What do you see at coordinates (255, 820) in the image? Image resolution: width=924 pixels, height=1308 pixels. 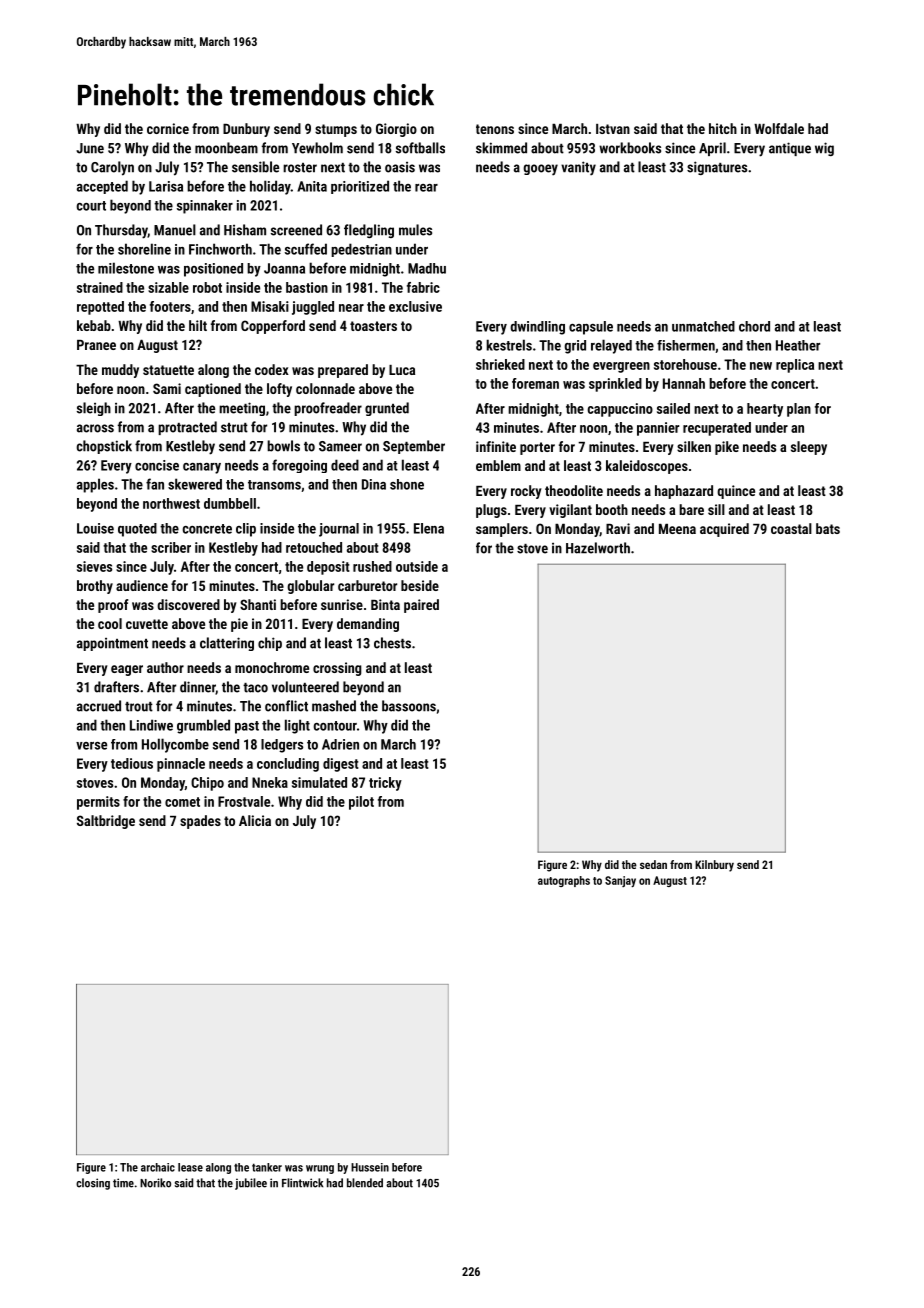 I see `Alicia` at bounding box center [255, 820].
